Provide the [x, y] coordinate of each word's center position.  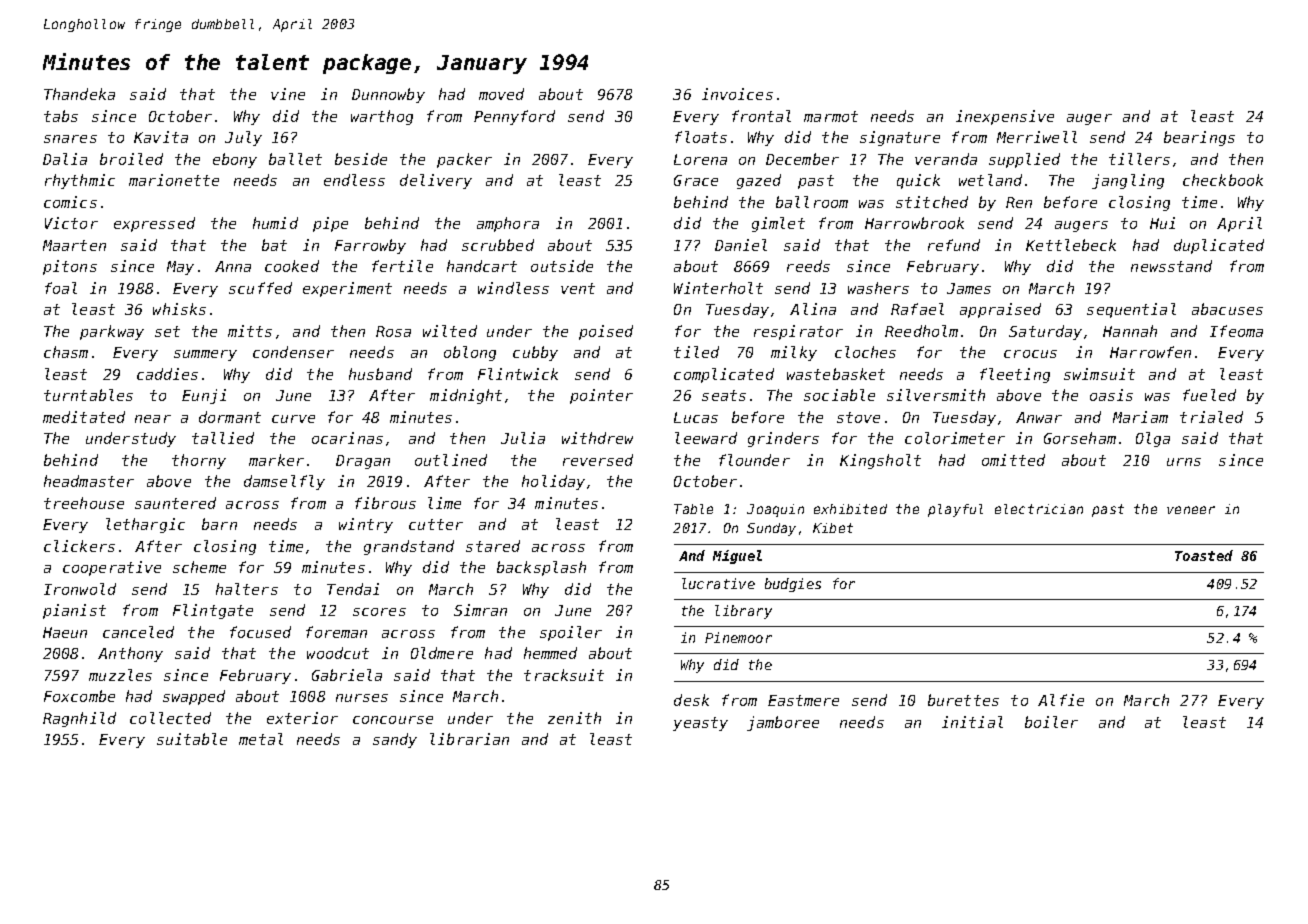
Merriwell [1037, 137]
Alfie [1061, 700]
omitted [1013, 460]
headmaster [89, 481]
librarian [469, 739]
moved [501, 94]
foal [61, 288]
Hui [1162, 223]
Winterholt [718, 288]
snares [70, 139]
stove [858, 417]
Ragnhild [79, 719]
